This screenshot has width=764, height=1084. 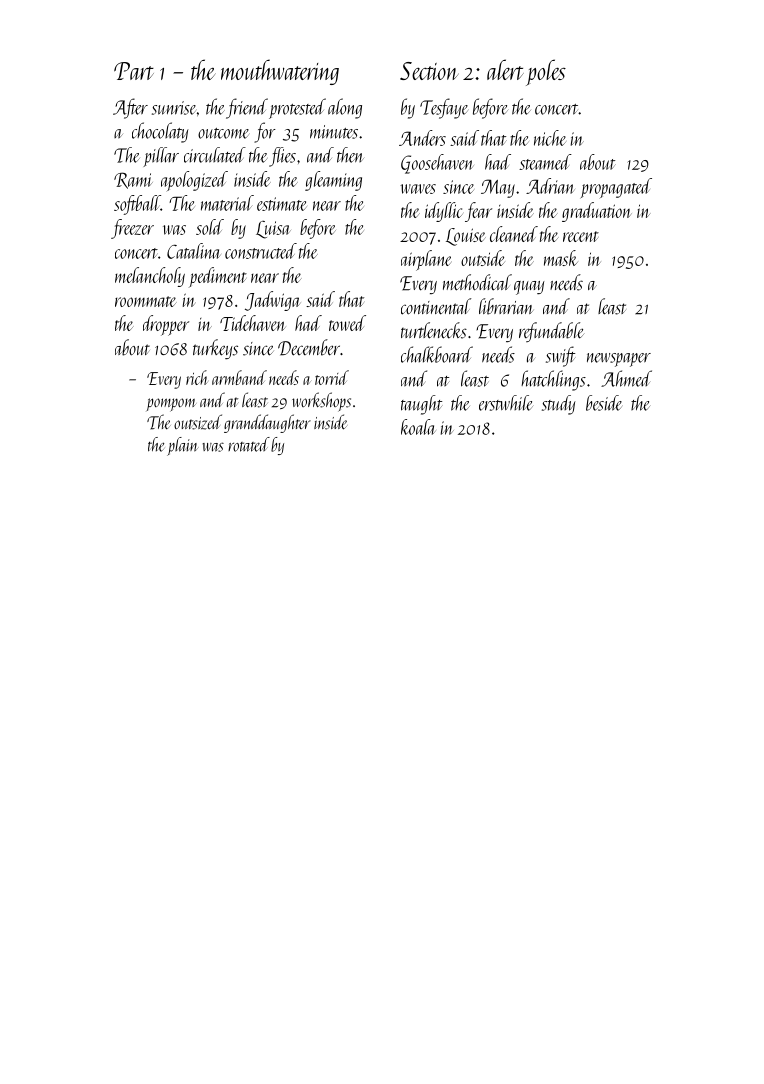 I want to click on plain, so click(x=183, y=446).
